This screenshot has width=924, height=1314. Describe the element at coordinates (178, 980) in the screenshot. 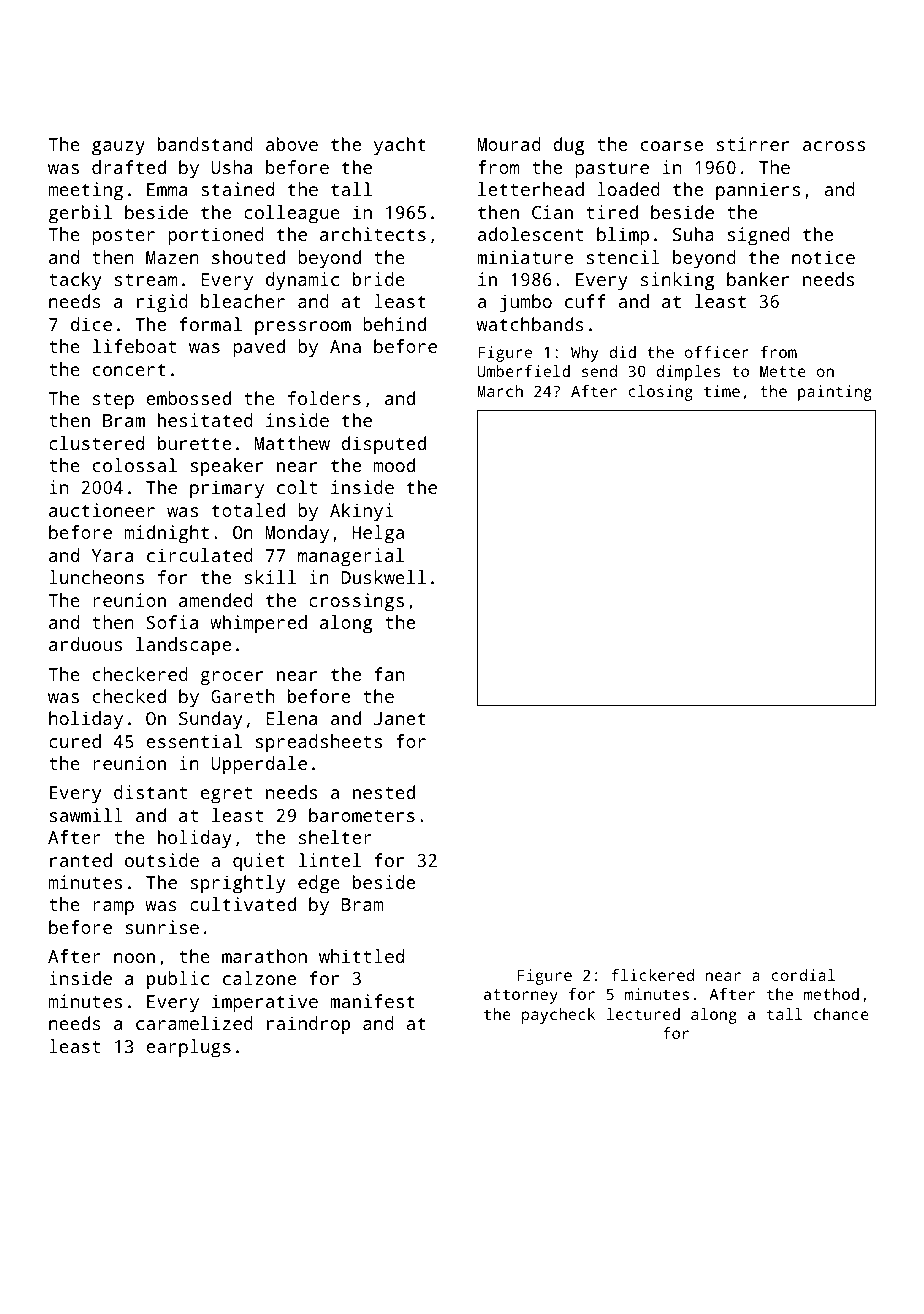

I see `public` at that location.
